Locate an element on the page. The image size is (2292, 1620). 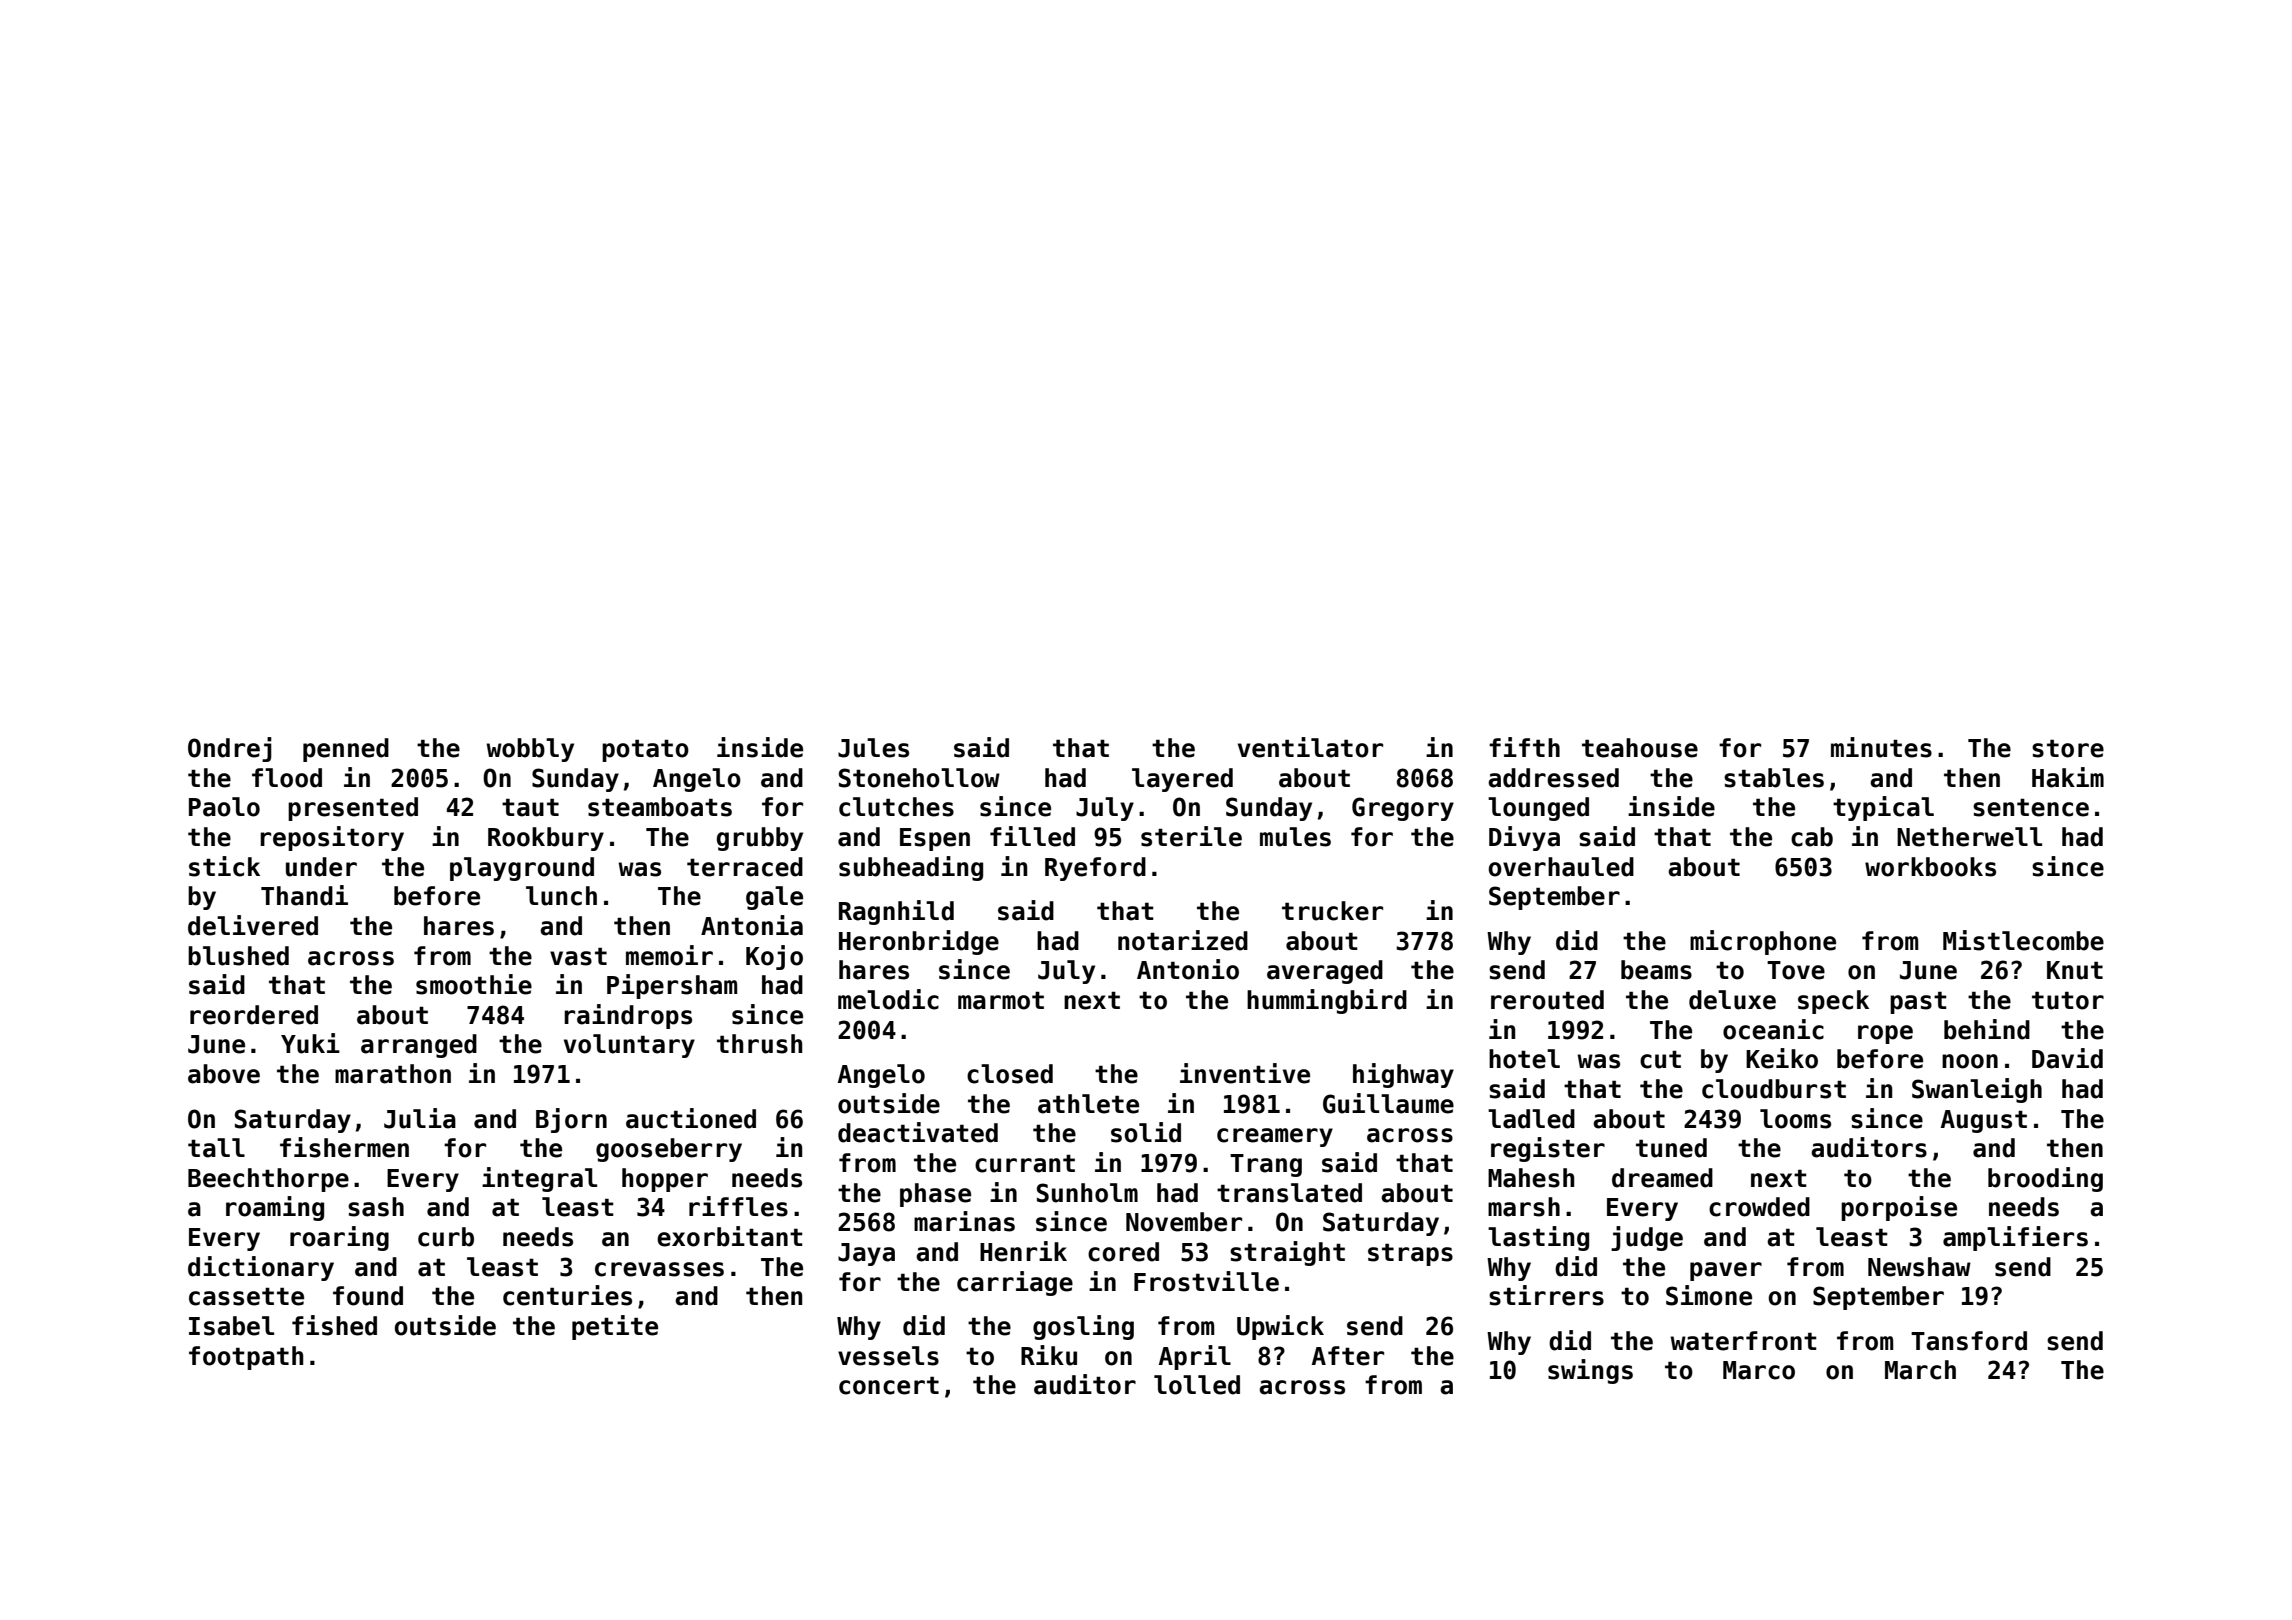
oceanic is located at coordinates (1773, 1029).
